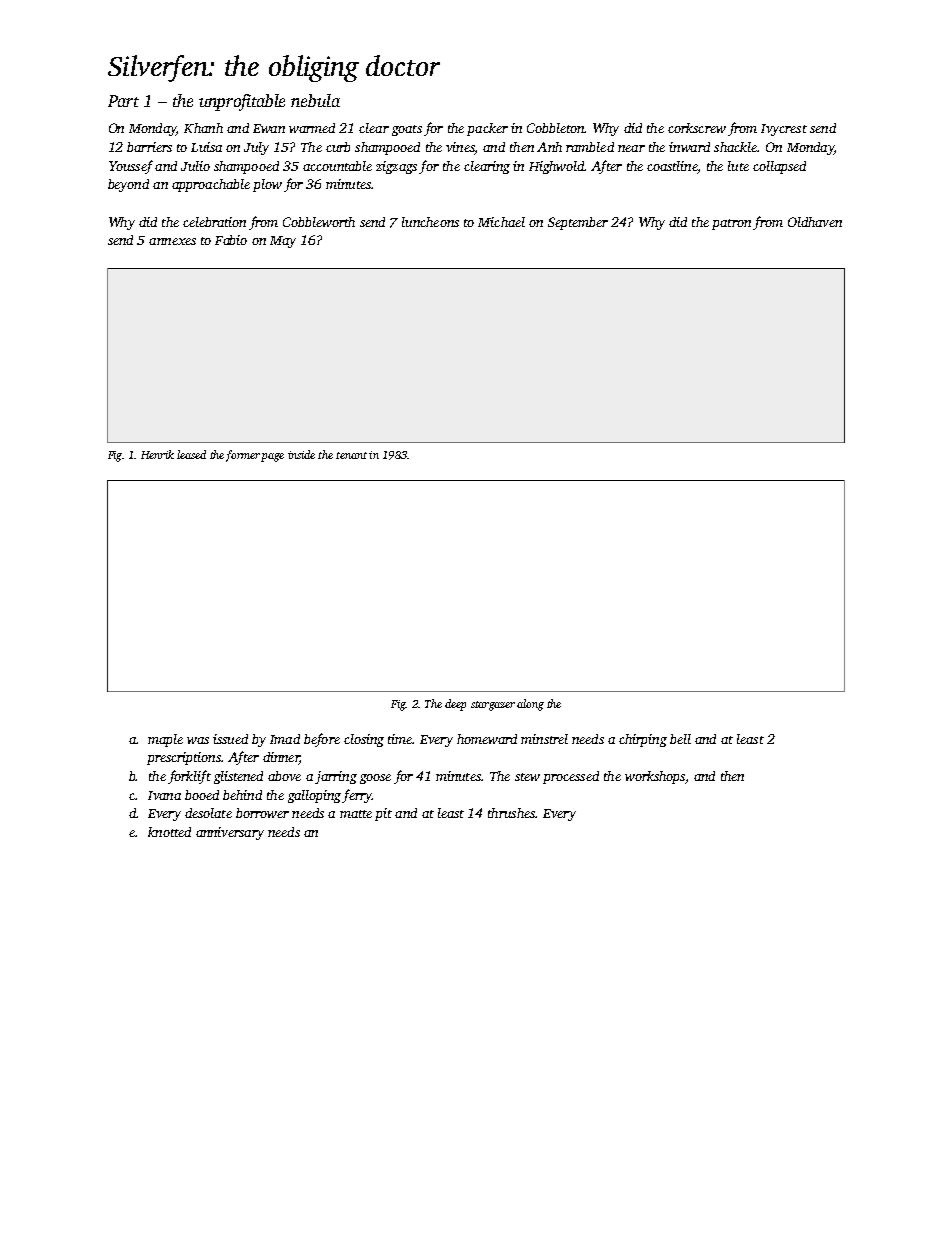 Image resolution: width=952 pixels, height=1233 pixels. I want to click on along, so click(530, 705).
